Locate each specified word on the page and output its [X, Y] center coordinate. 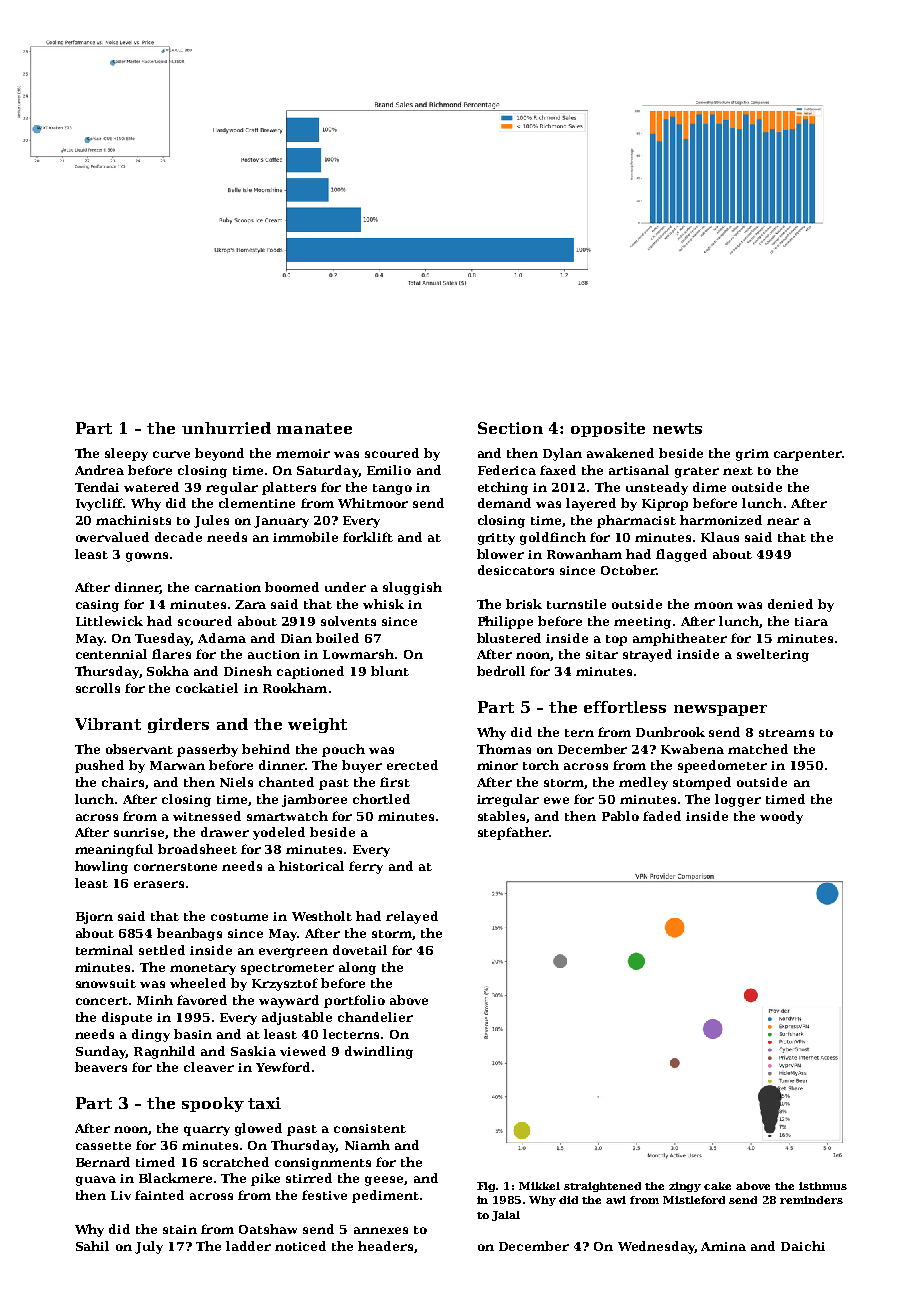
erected [412, 765]
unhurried [226, 428]
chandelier [375, 1017]
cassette [103, 1146]
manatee [314, 428]
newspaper [720, 710]
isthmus [823, 1186]
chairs [123, 782]
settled [162, 950]
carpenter [808, 455]
